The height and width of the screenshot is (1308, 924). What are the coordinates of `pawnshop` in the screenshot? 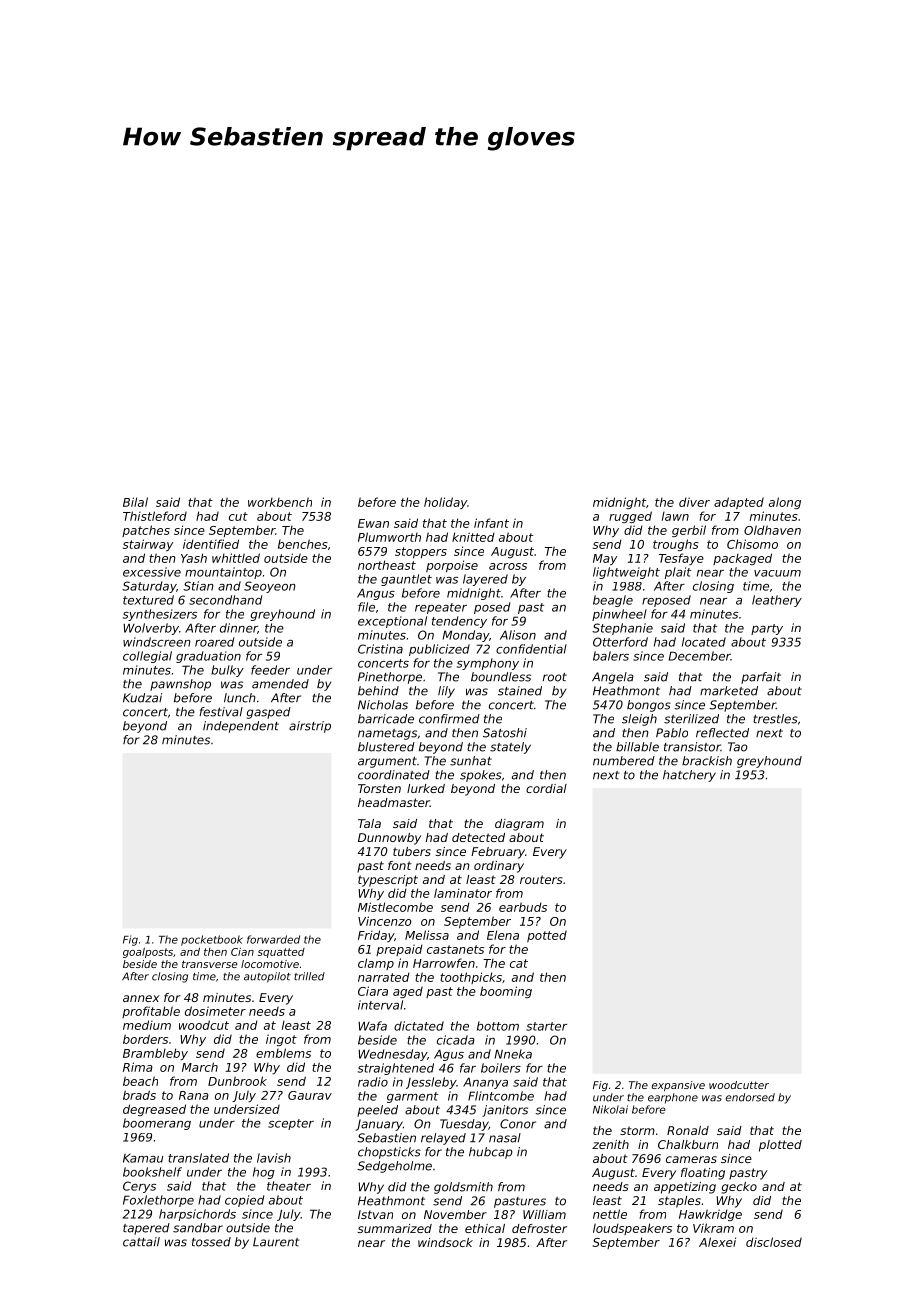 It's located at (180, 685).
